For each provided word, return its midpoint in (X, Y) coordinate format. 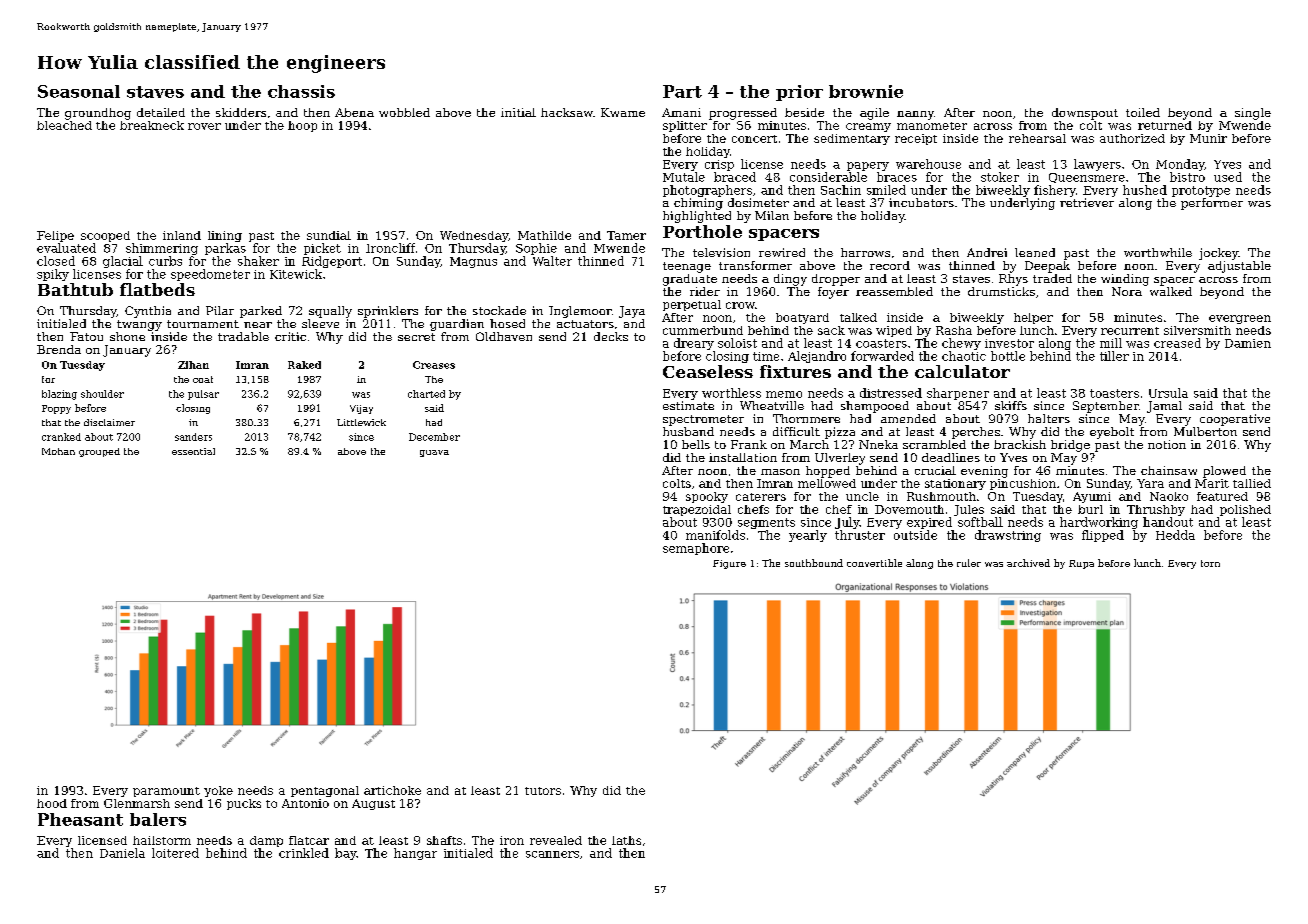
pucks (244, 804)
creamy (868, 127)
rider (705, 291)
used (1228, 177)
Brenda (59, 349)
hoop (302, 126)
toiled (1143, 112)
